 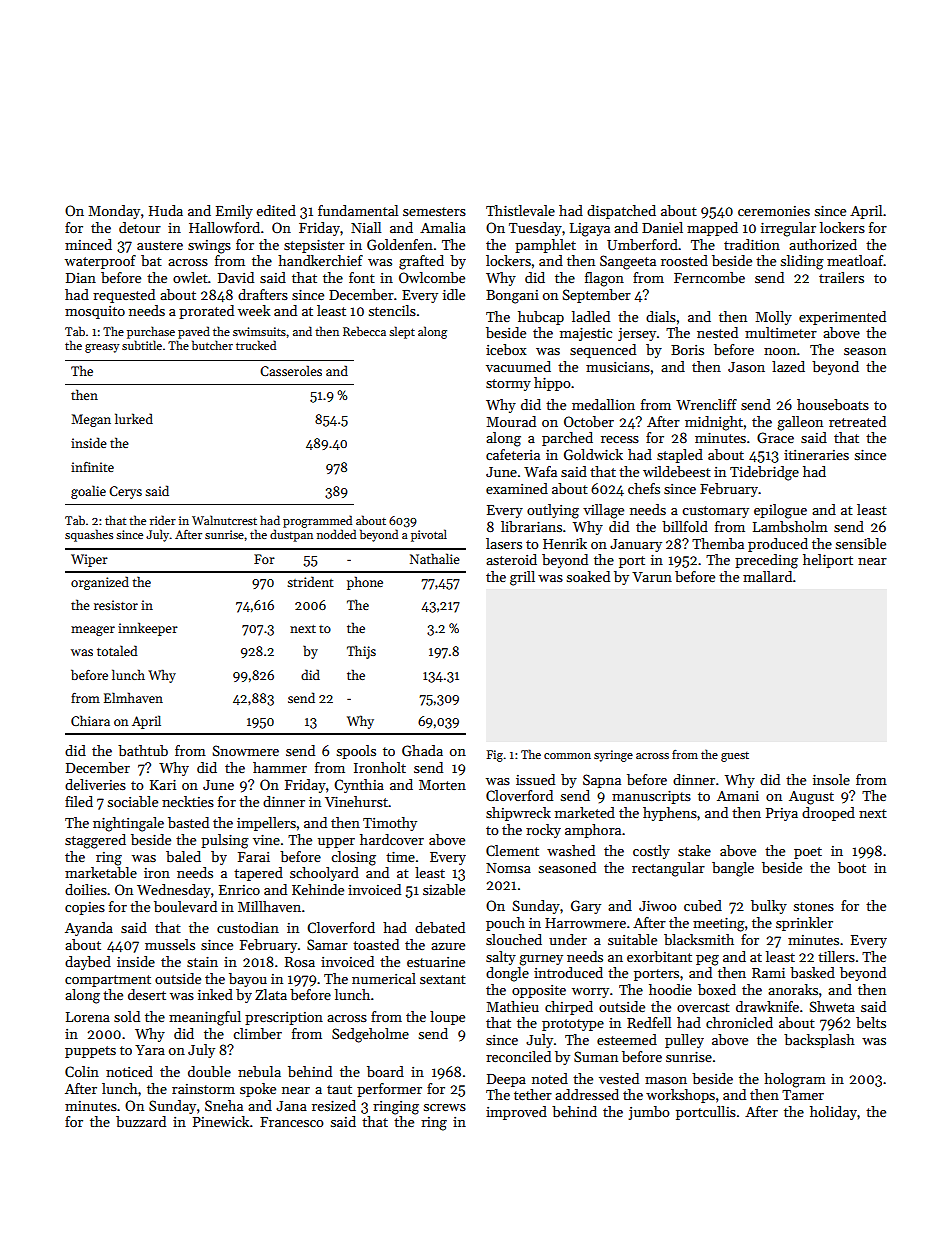 What do you see at coordinates (361, 652) in the document?
I see `Thijs` at bounding box center [361, 652].
